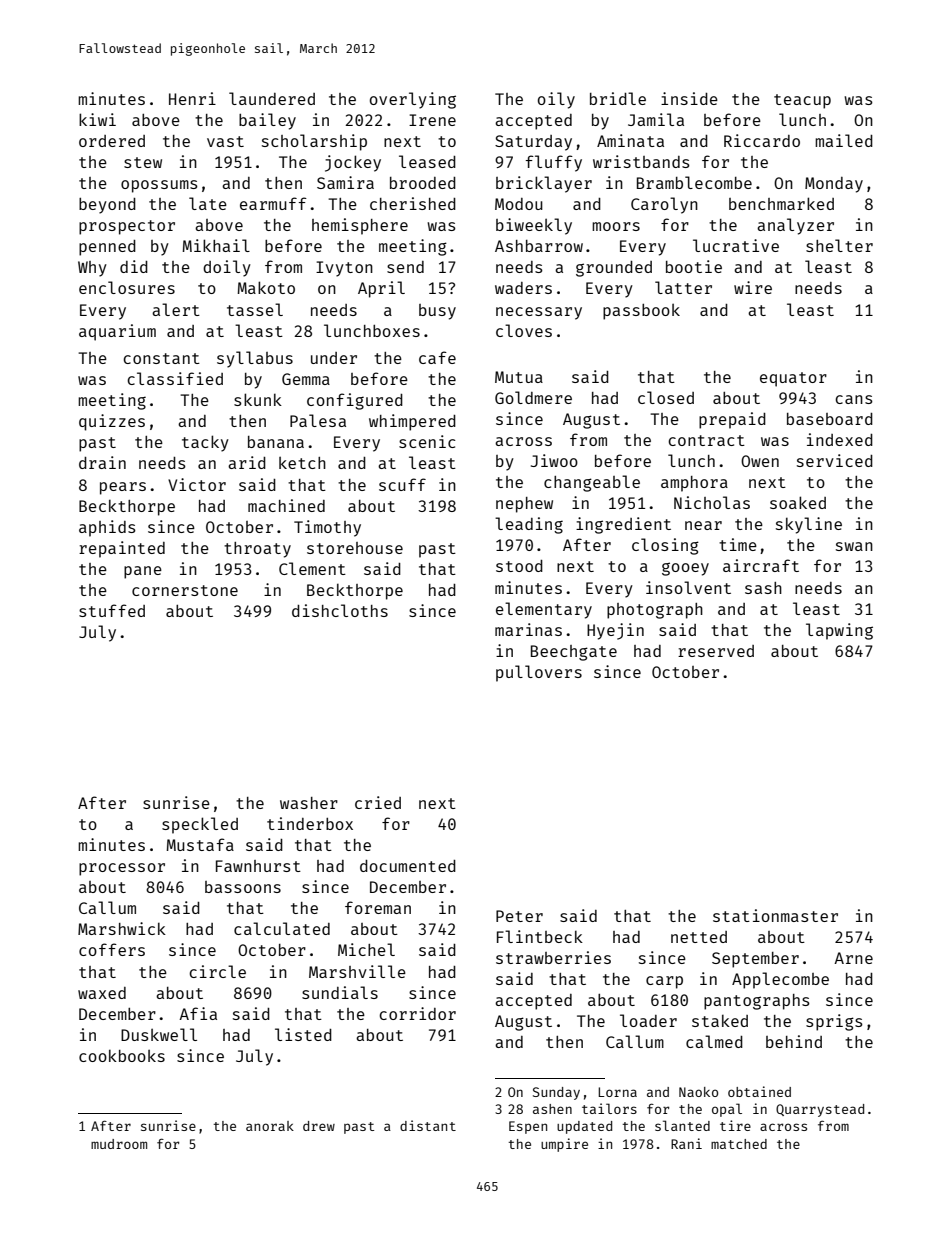  Describe the element at coordinates (303, 1034) in the document. I see `listed` at that location.
